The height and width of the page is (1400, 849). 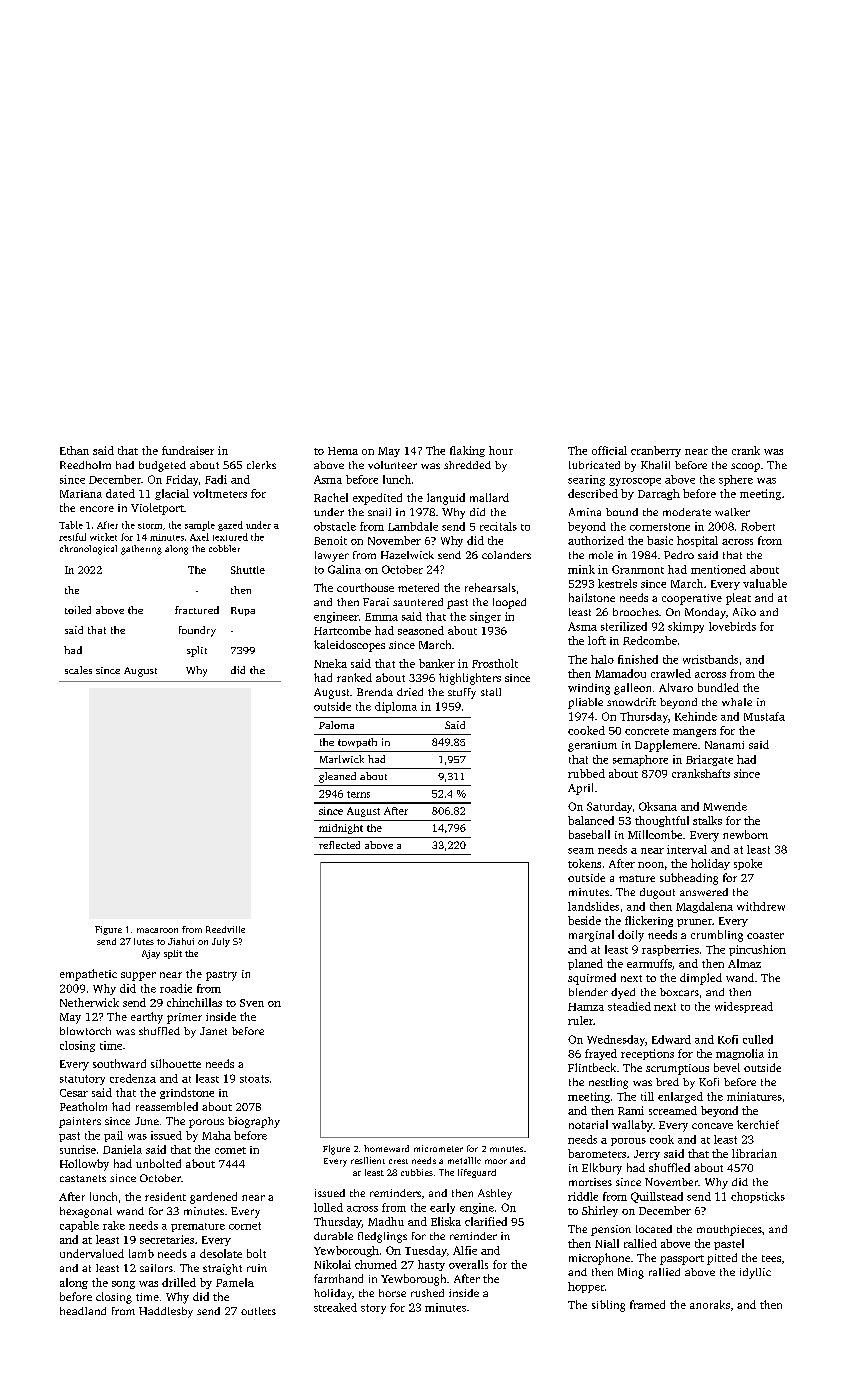 What do you see at coordinates (725, 806) in the page?
I see `Mwende` at bounding box center [725, 806].
